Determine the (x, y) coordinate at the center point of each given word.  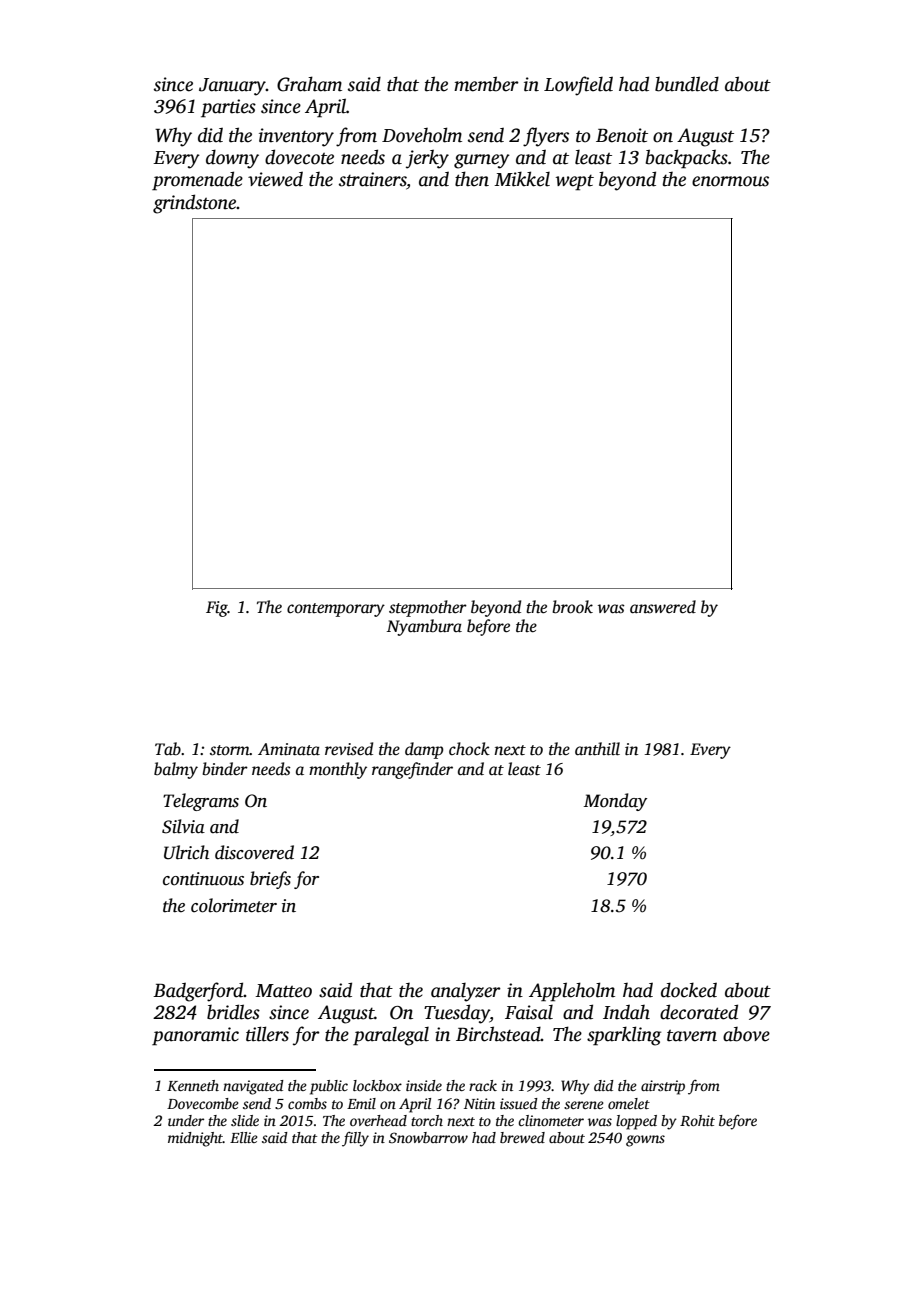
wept (575, 183)
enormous (730, 181)
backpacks (687, 159)
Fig (217, 609)
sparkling (624, 1036)
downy (232, 159)
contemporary (336, 610)
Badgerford (198, 992)
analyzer (466, 992)
